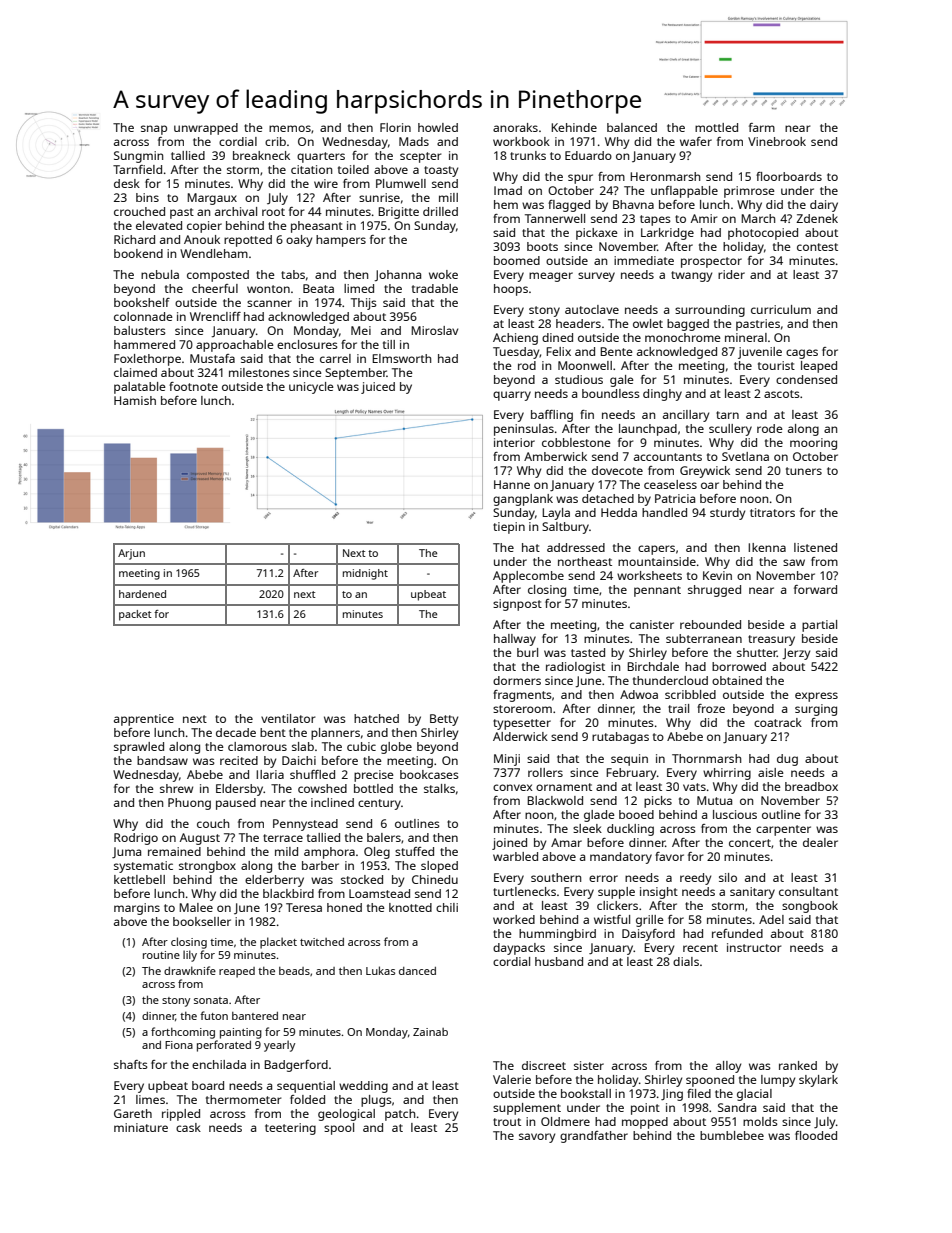 Image resolution: width=952 pixels, height=1233 pixels. I want to click on express, so click(816, 697).
